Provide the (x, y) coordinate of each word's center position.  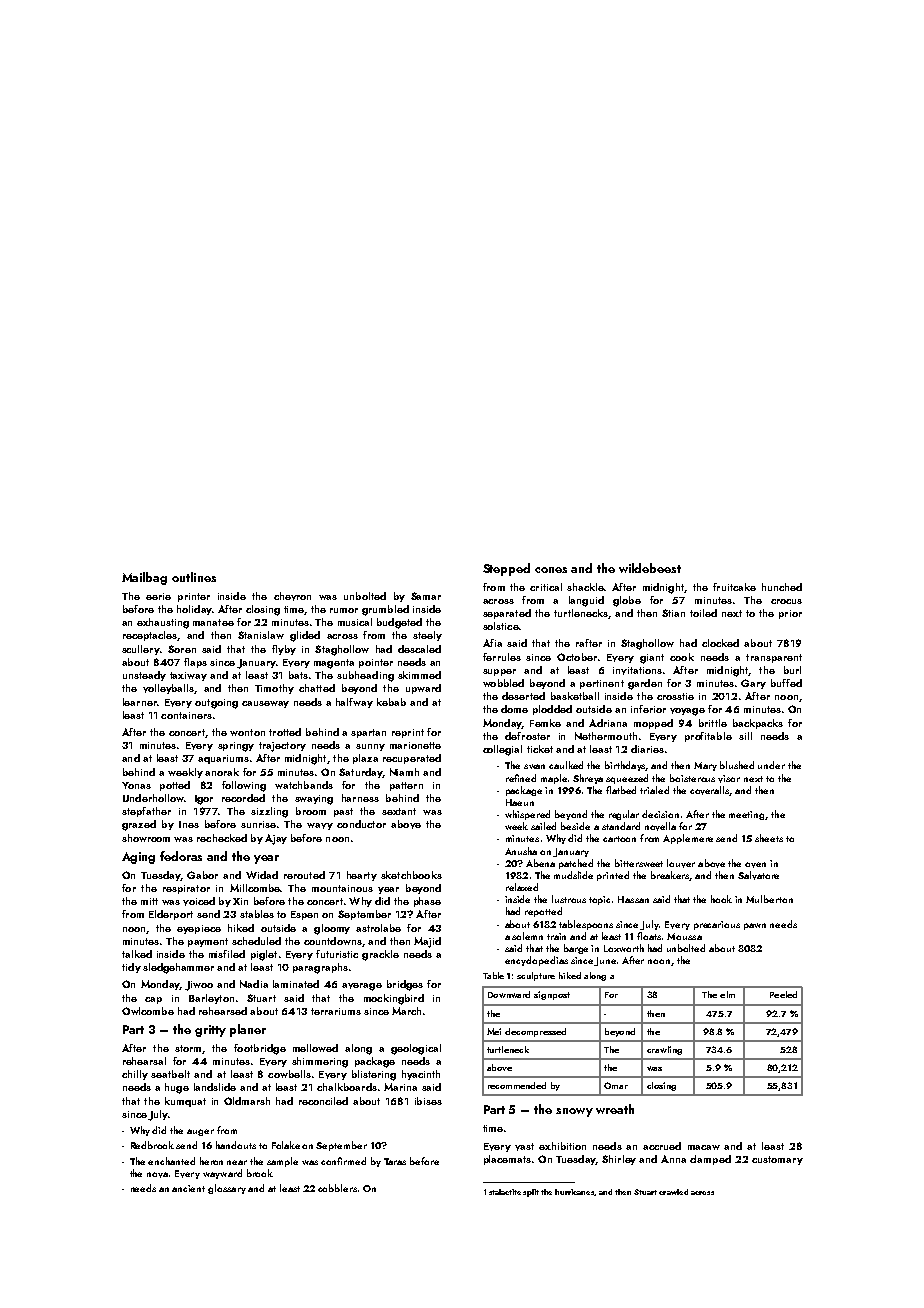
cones (551, 570)
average (362, 987)
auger (200, 1132)
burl (792, 670)
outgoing (216, 704)
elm (727, 994)
